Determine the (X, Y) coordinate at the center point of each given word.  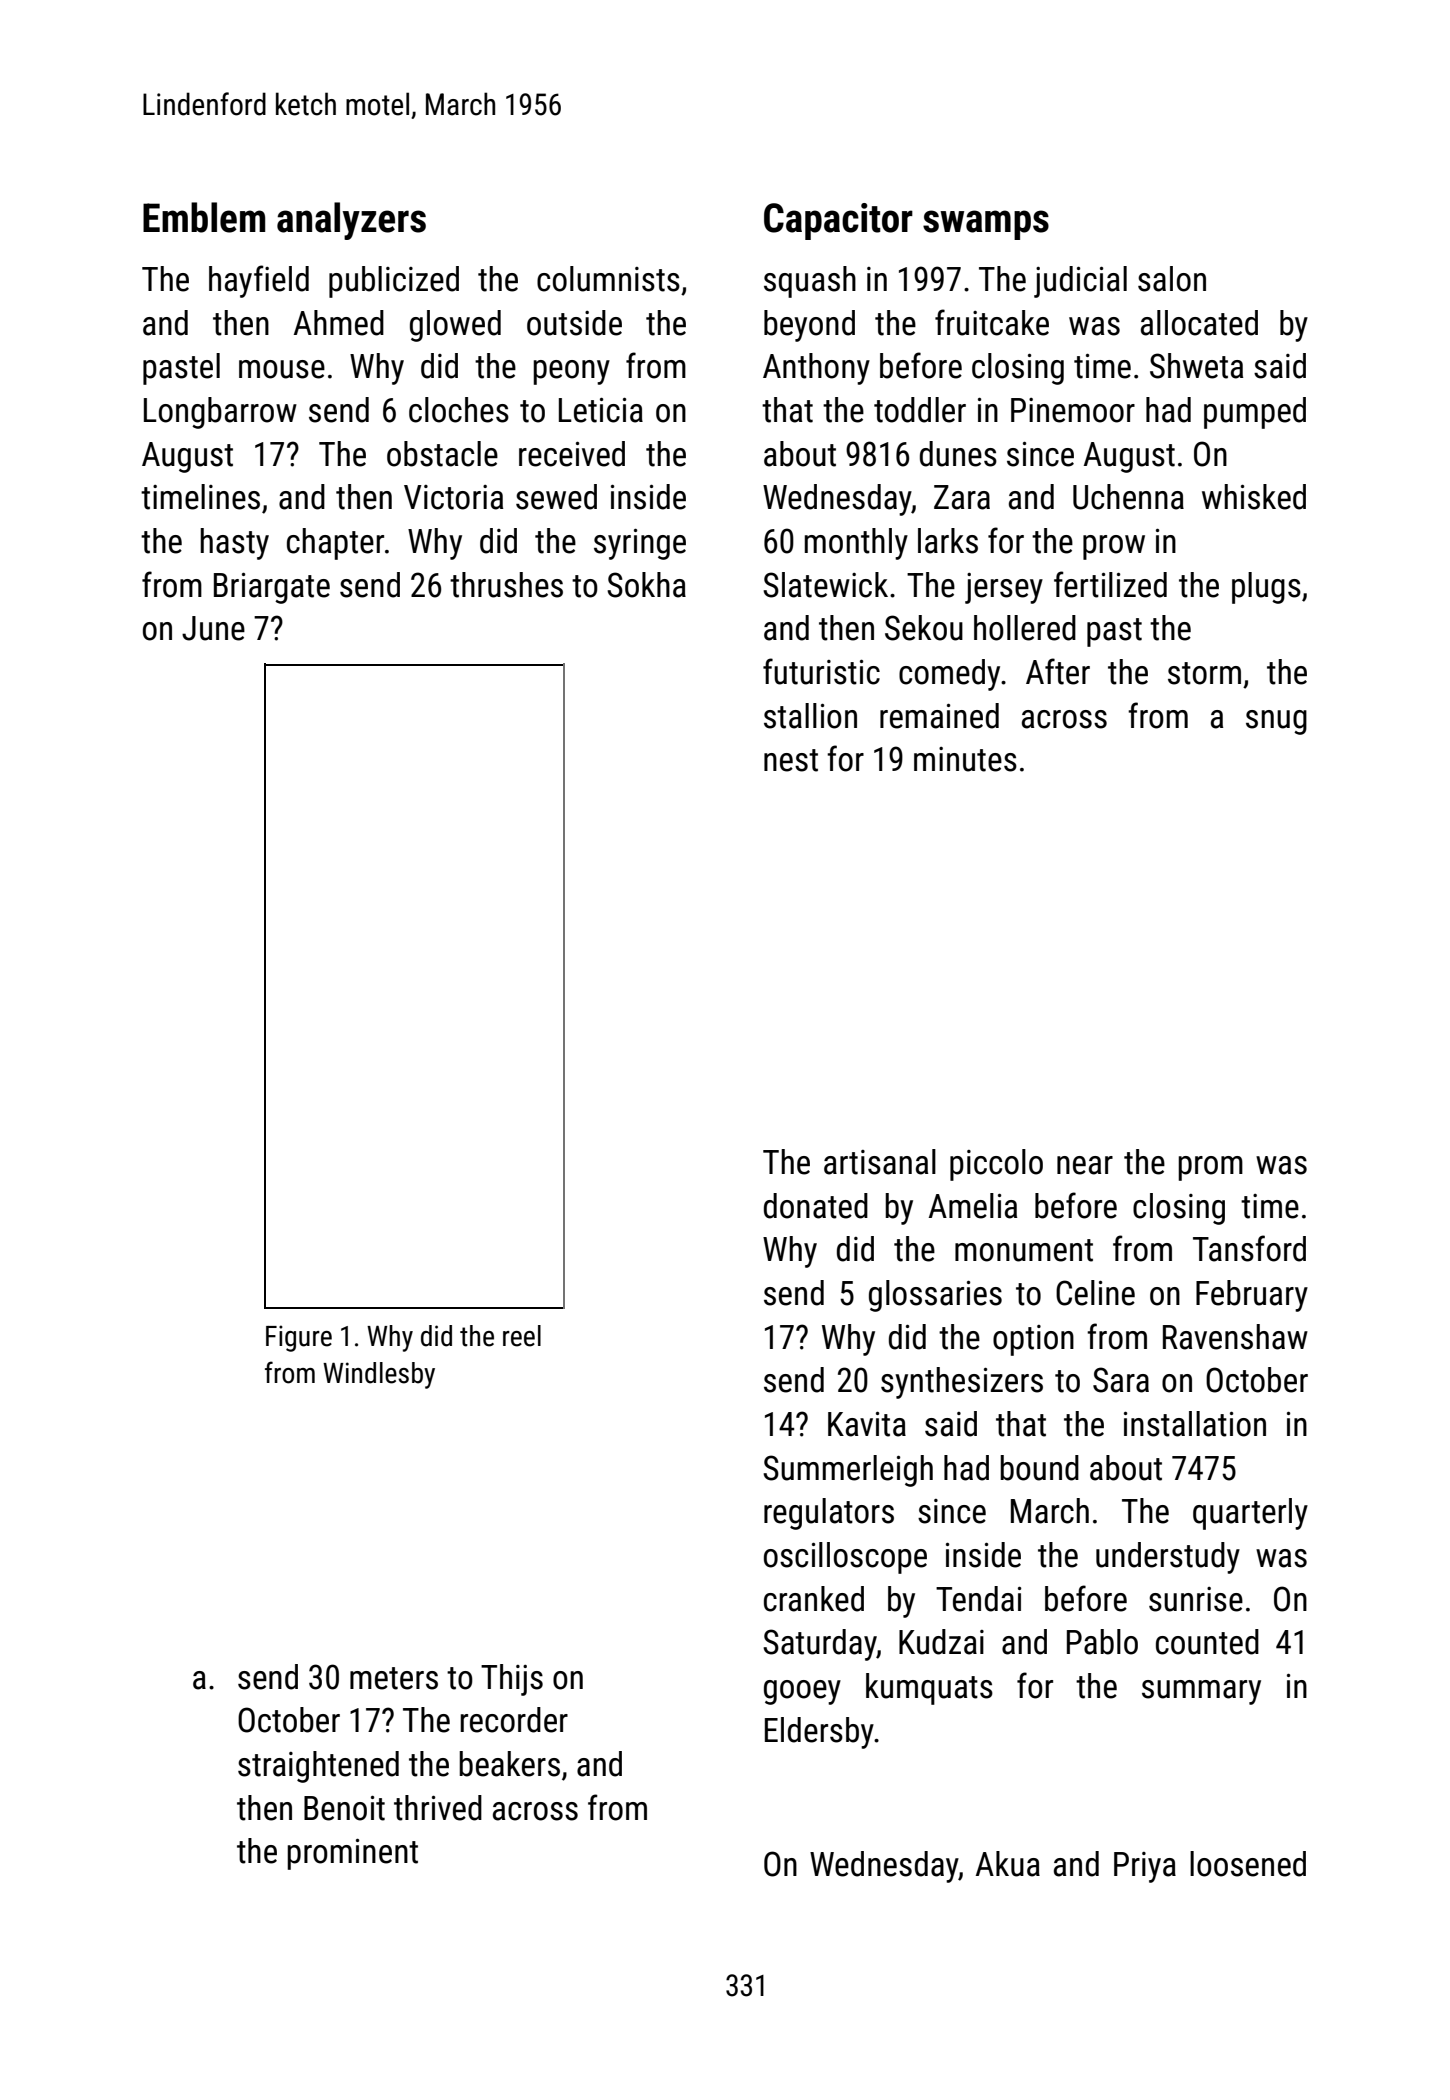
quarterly (1250, 1514)
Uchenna (1128, 497)
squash (810, 282)
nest (791, 760)
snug (1276, 722)
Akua (1008, 1864)
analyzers (351, 221)
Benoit (344, 1808)
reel (522, 1336)
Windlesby (379, 1375)
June (213, 628)
